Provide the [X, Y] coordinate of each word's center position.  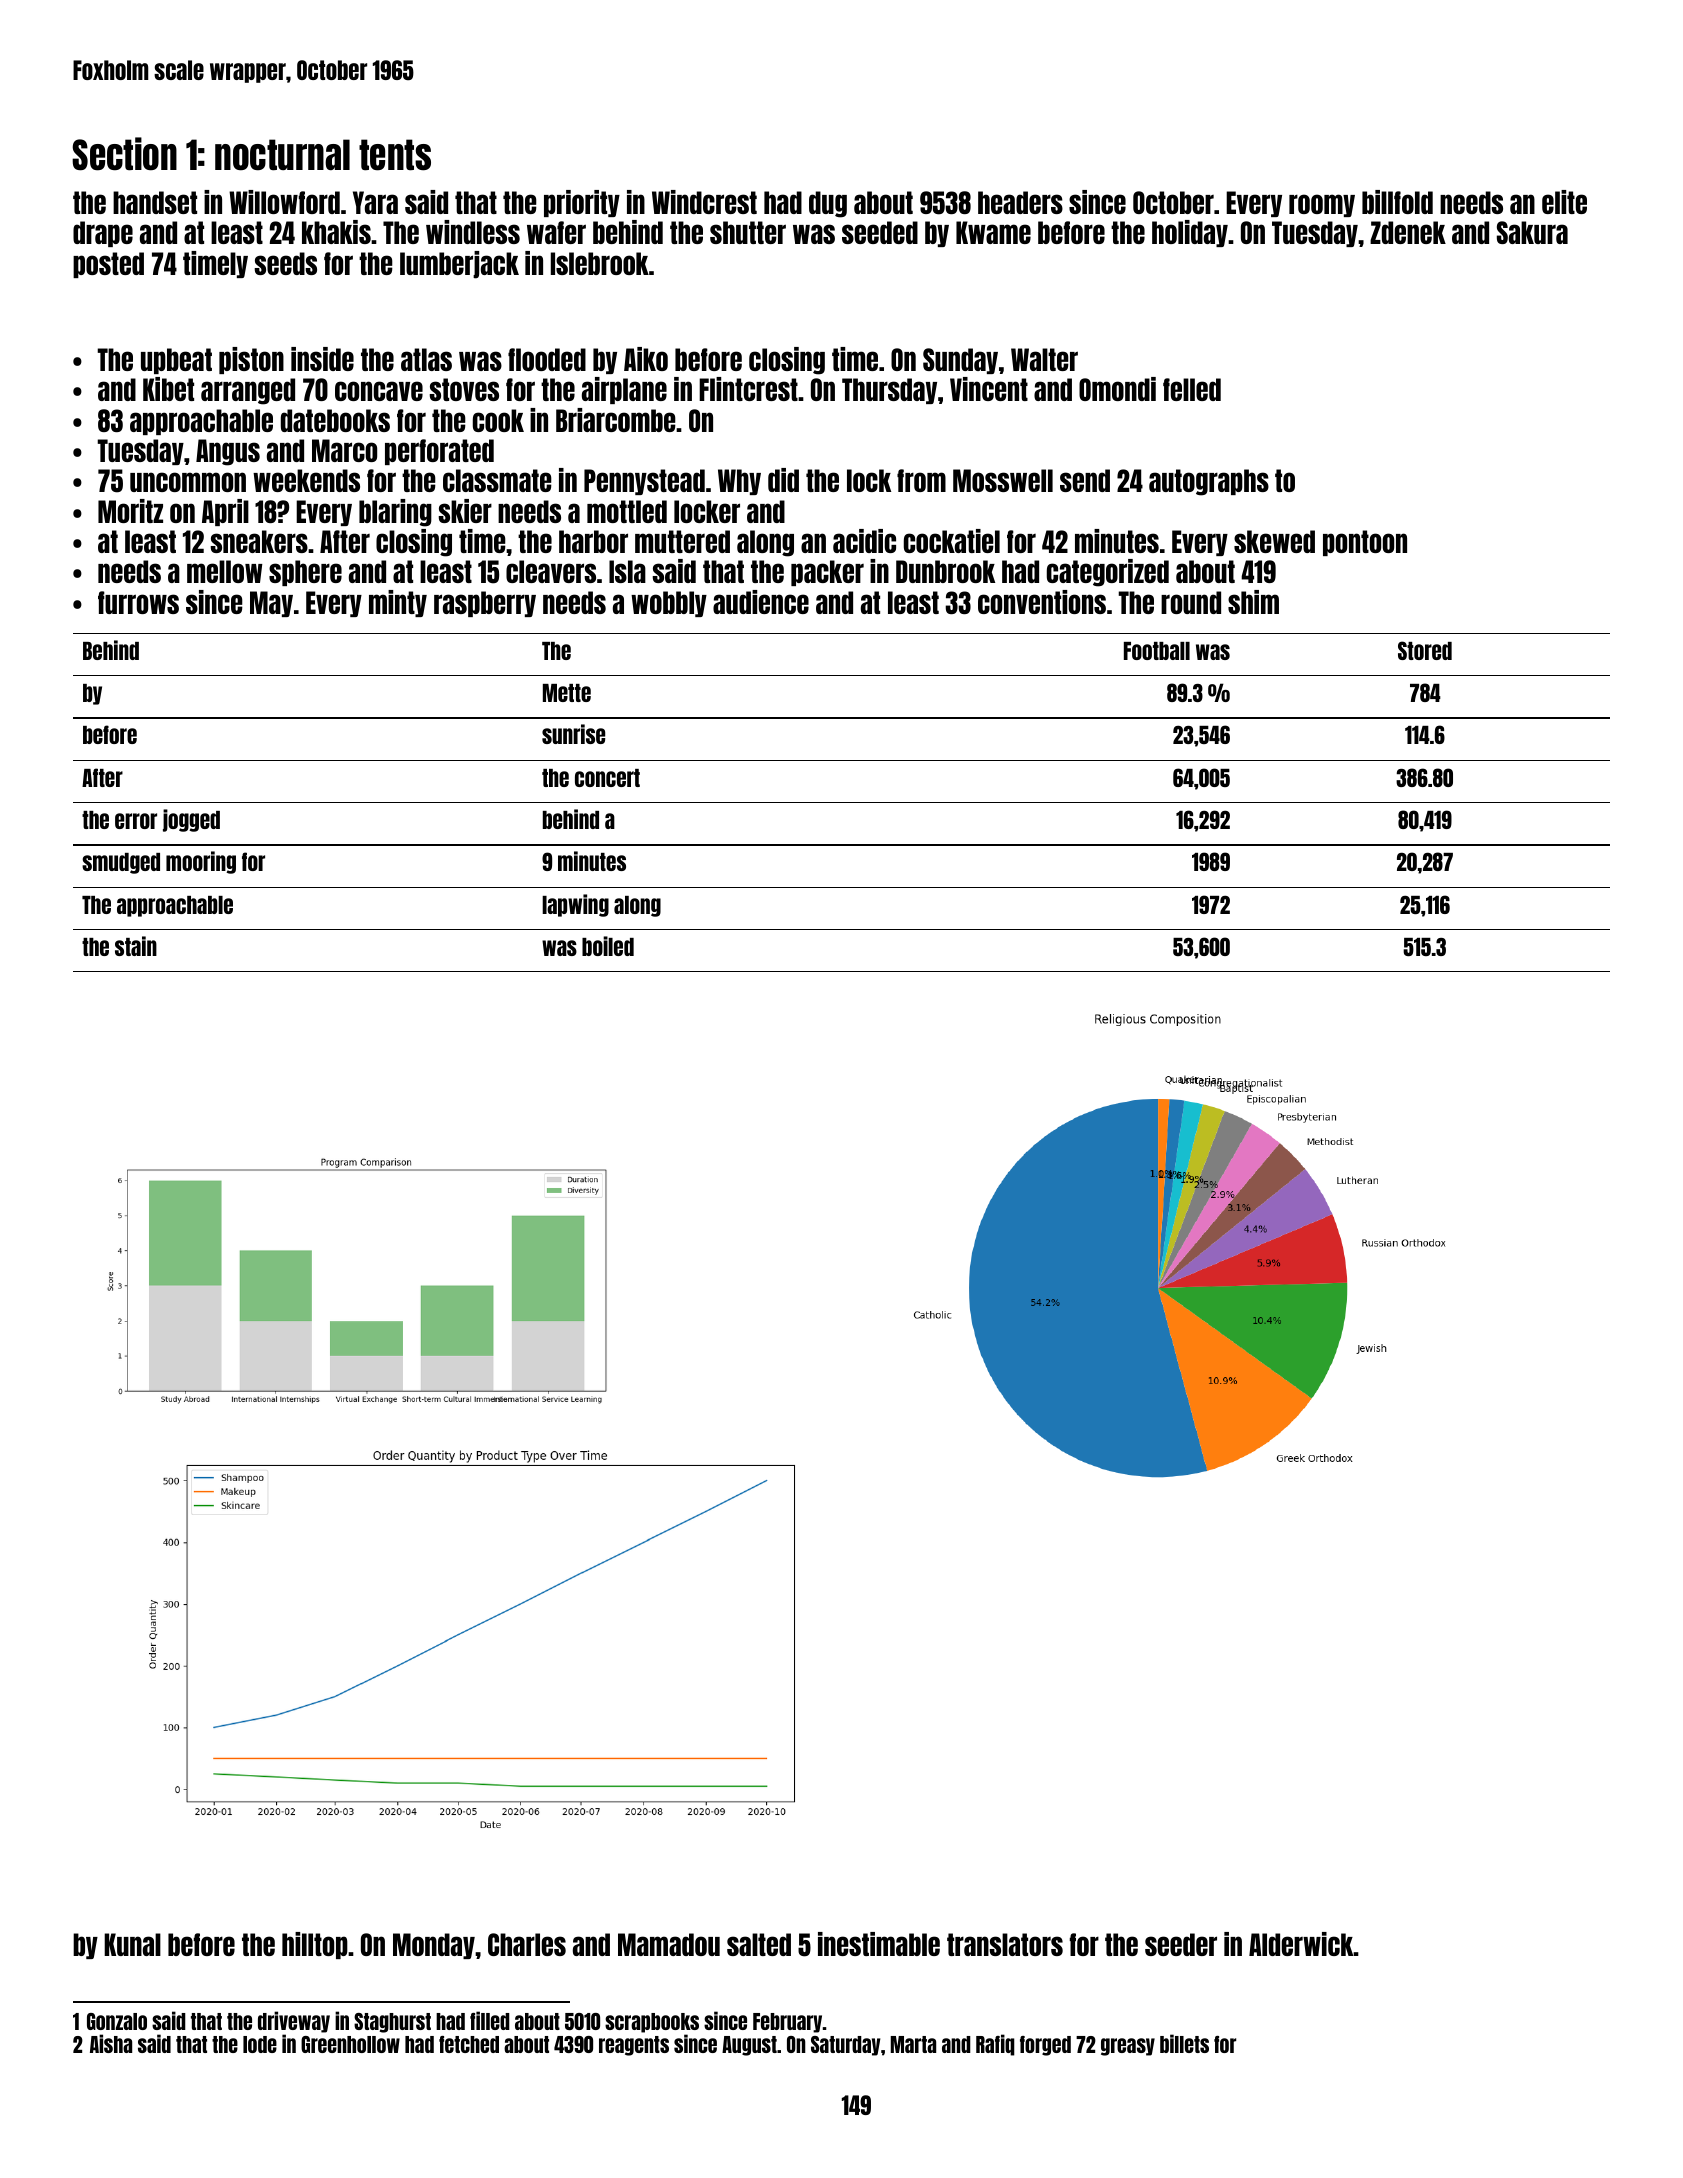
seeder [1181, 1944]
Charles [527, 1944]
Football [1157, 651]
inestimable [879, 1944]
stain [136, 946]
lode [260, 2044]
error [136, 821]
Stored [1425, 650]
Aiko [646, 359]
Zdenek [1408, 232]
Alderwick [1301, 1944]
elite [1564, 202]
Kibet [168, 389]
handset [155, 202]
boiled [608, 946]
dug [828, 204]
